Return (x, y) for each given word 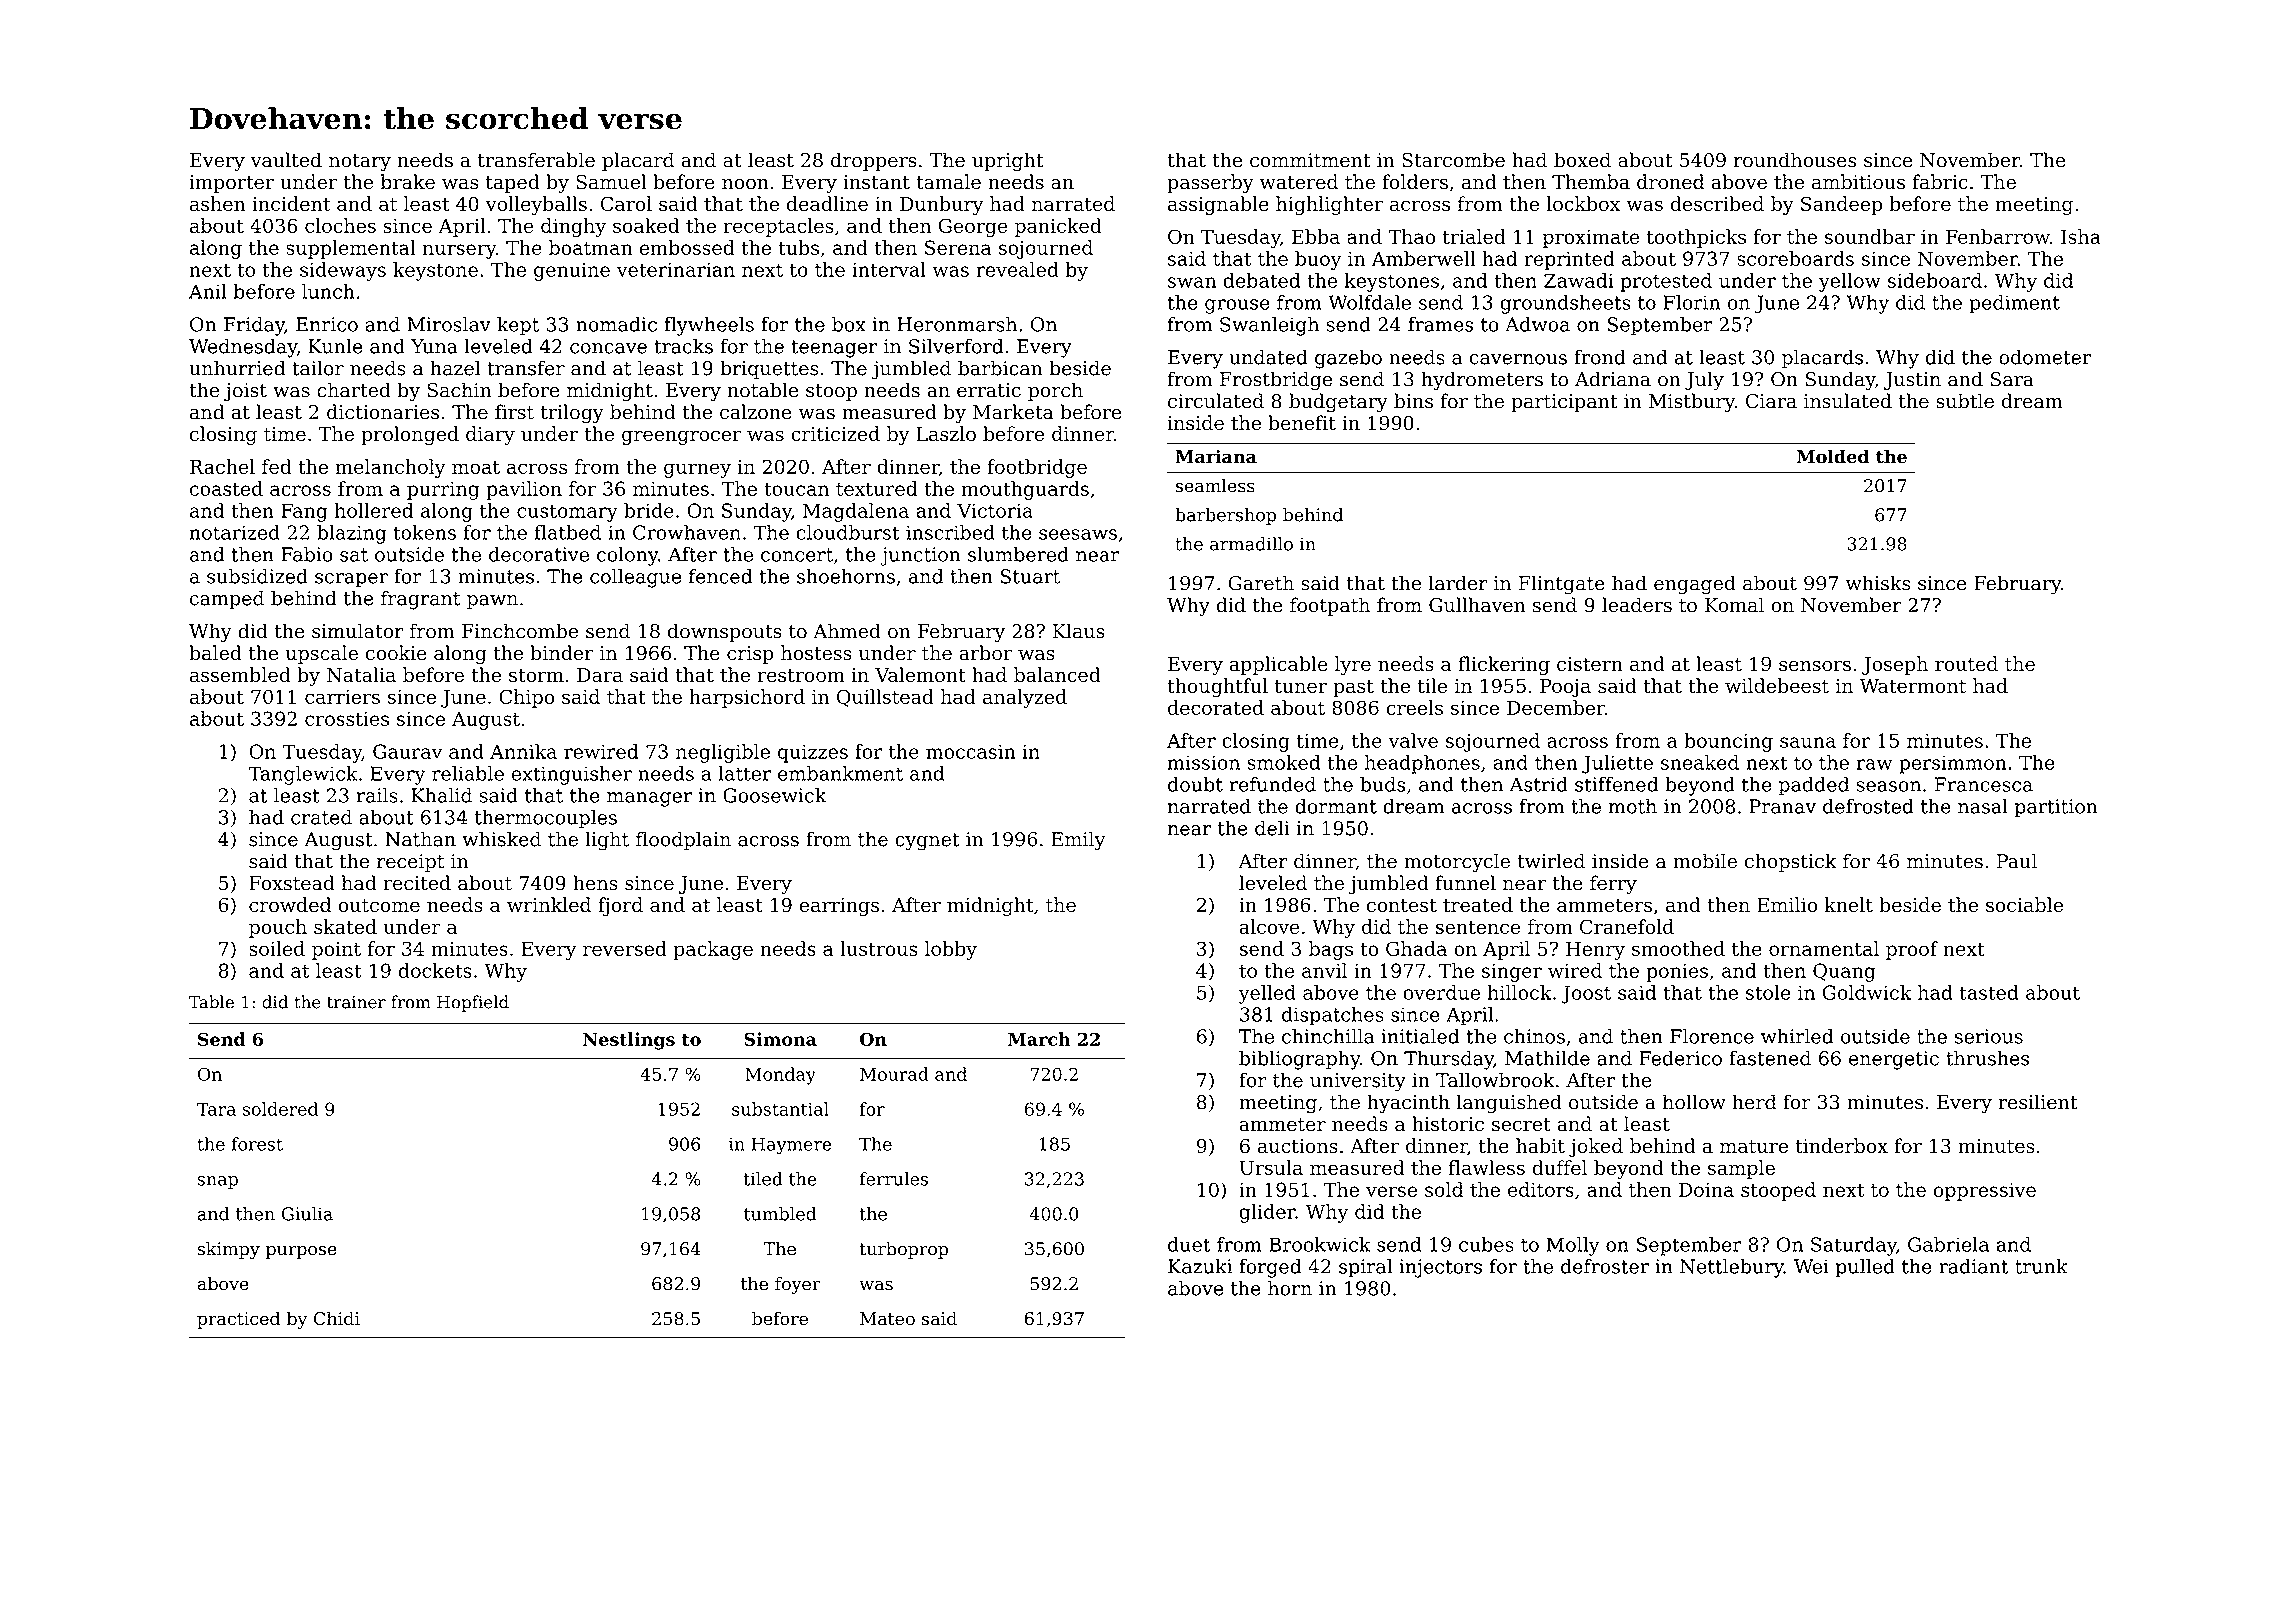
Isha (2081, 236)
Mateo (887, 1319)
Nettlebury (1732, 1268)
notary (360, 163)
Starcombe (1453, 160)
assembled (240, 674)
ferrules (894, 1179)
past (1353, 688)
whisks (1878, 583)
